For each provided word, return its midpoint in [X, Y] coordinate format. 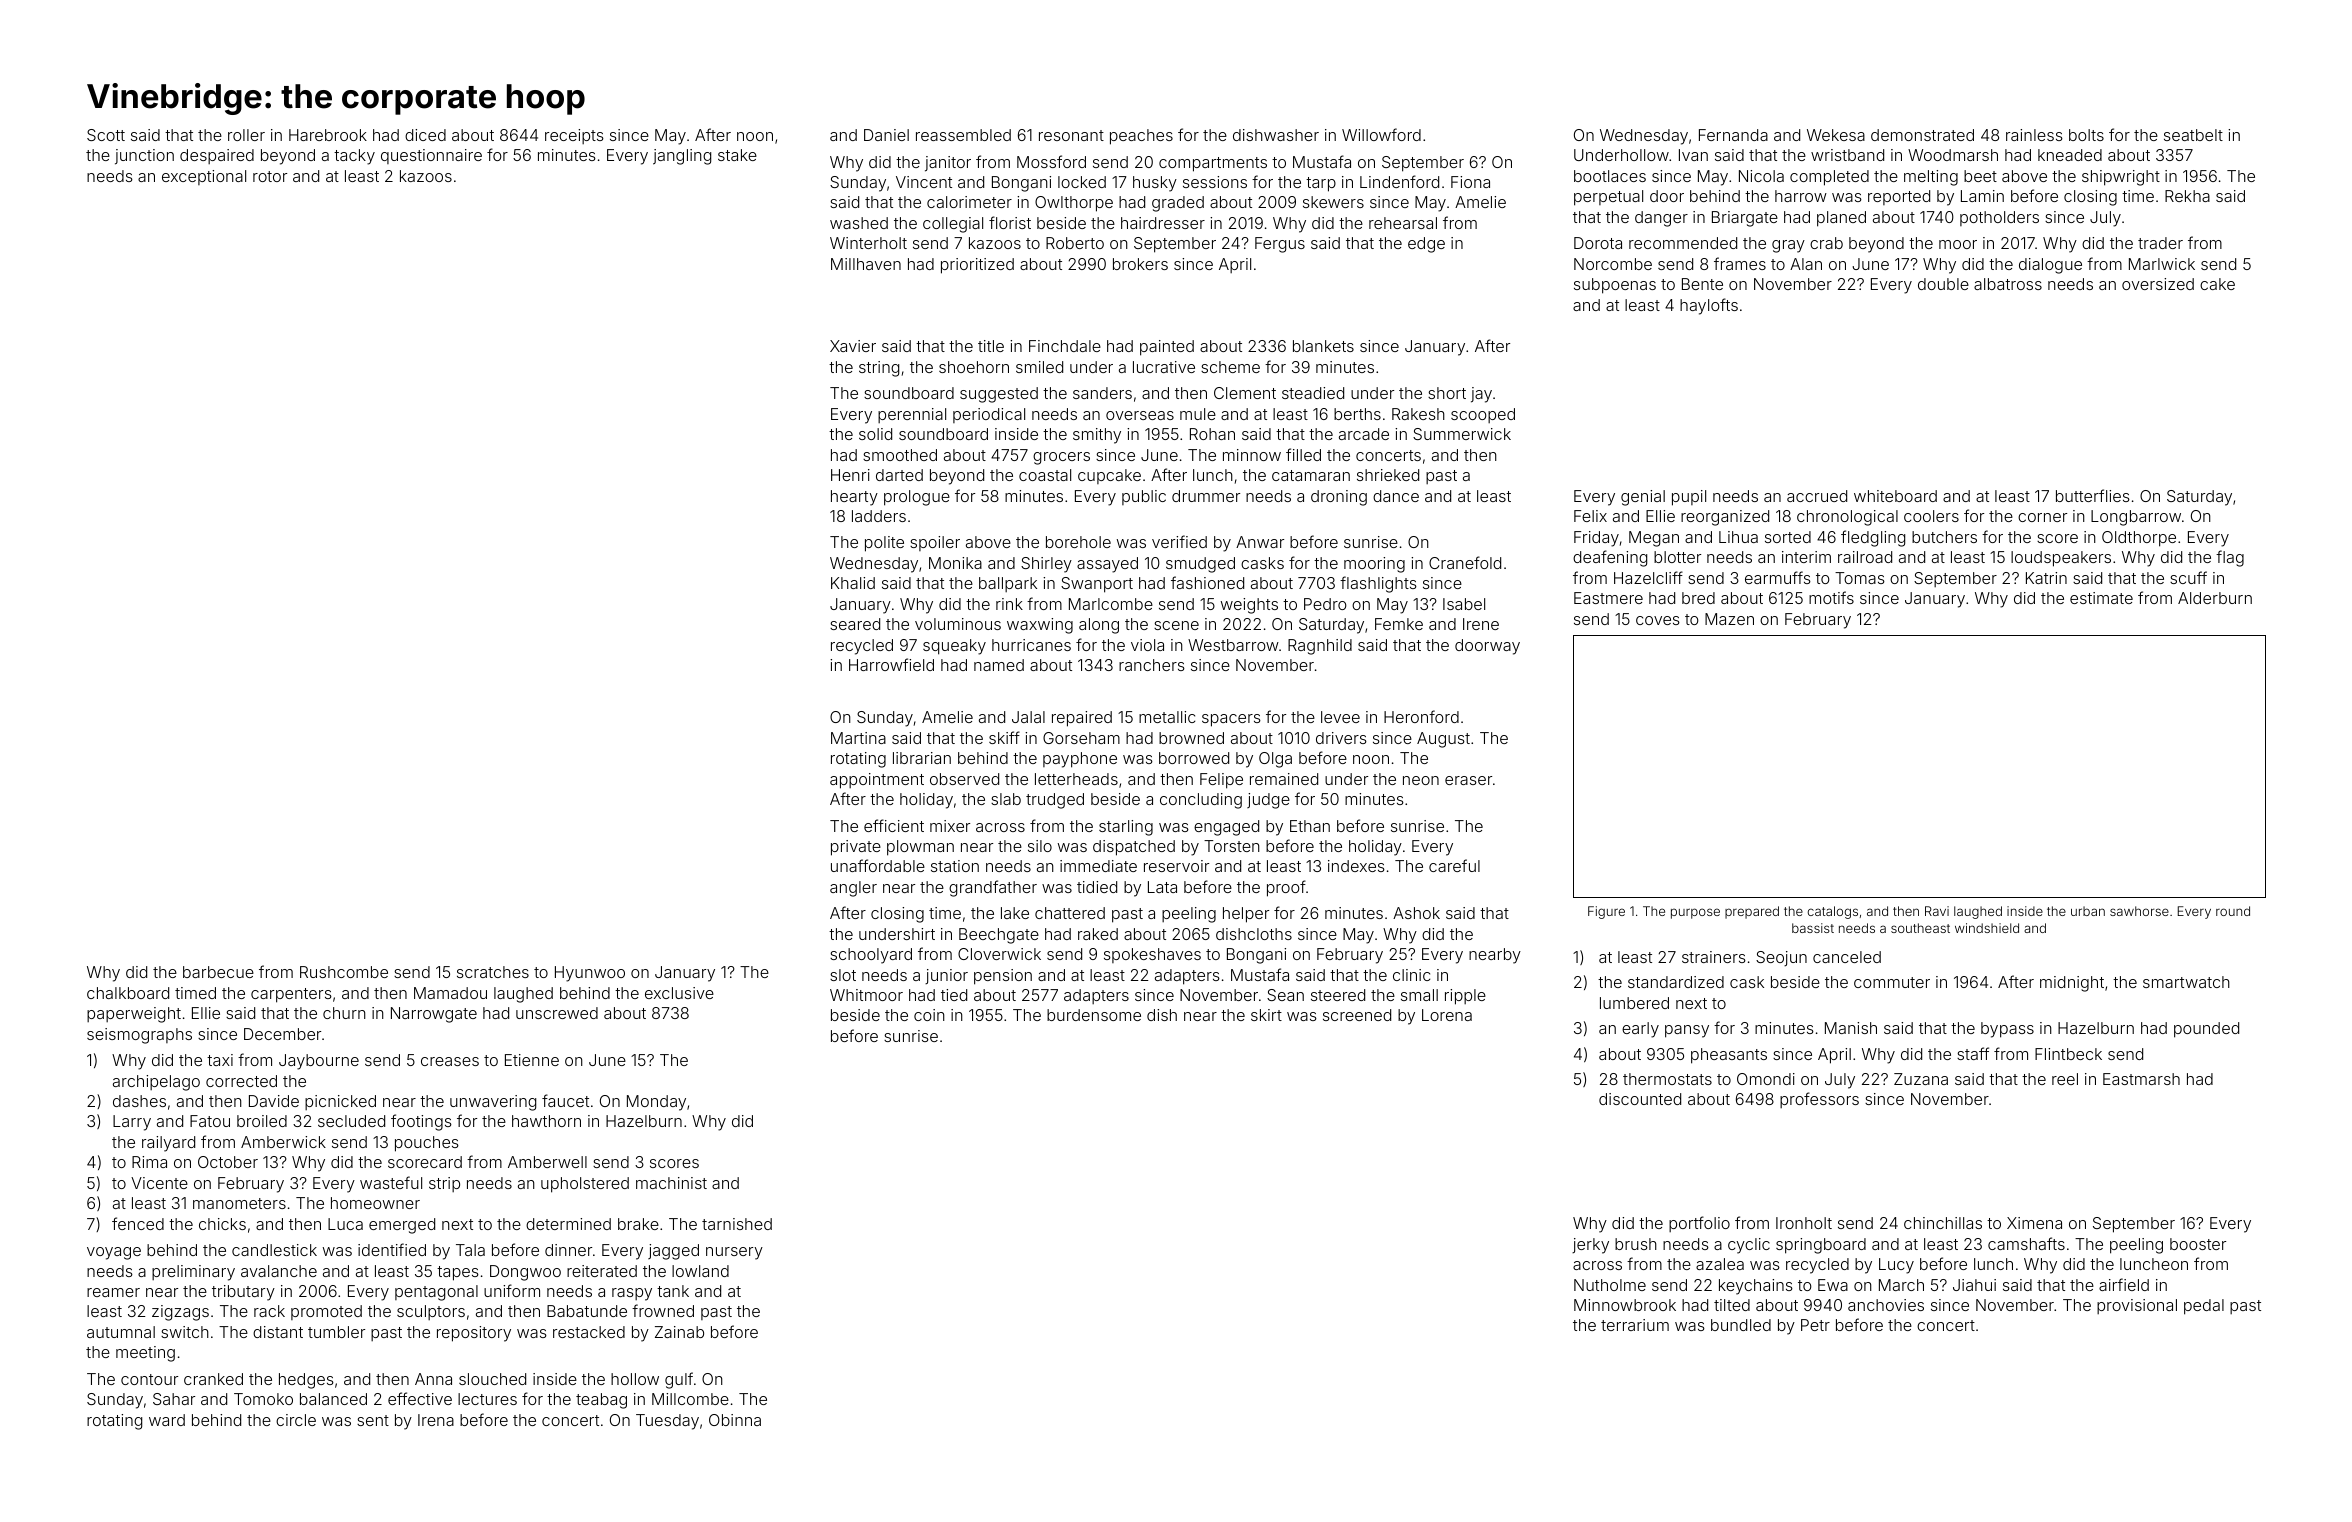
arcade [1364, 434]
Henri [850, 475]
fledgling [1873, 538]
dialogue [2050, 266]
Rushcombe [344, 972]
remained [1284, 779]
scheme [1230, 367]
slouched [492, 1379]
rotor [270, 176]
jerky [1590, 1246]
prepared [1752, 912]
